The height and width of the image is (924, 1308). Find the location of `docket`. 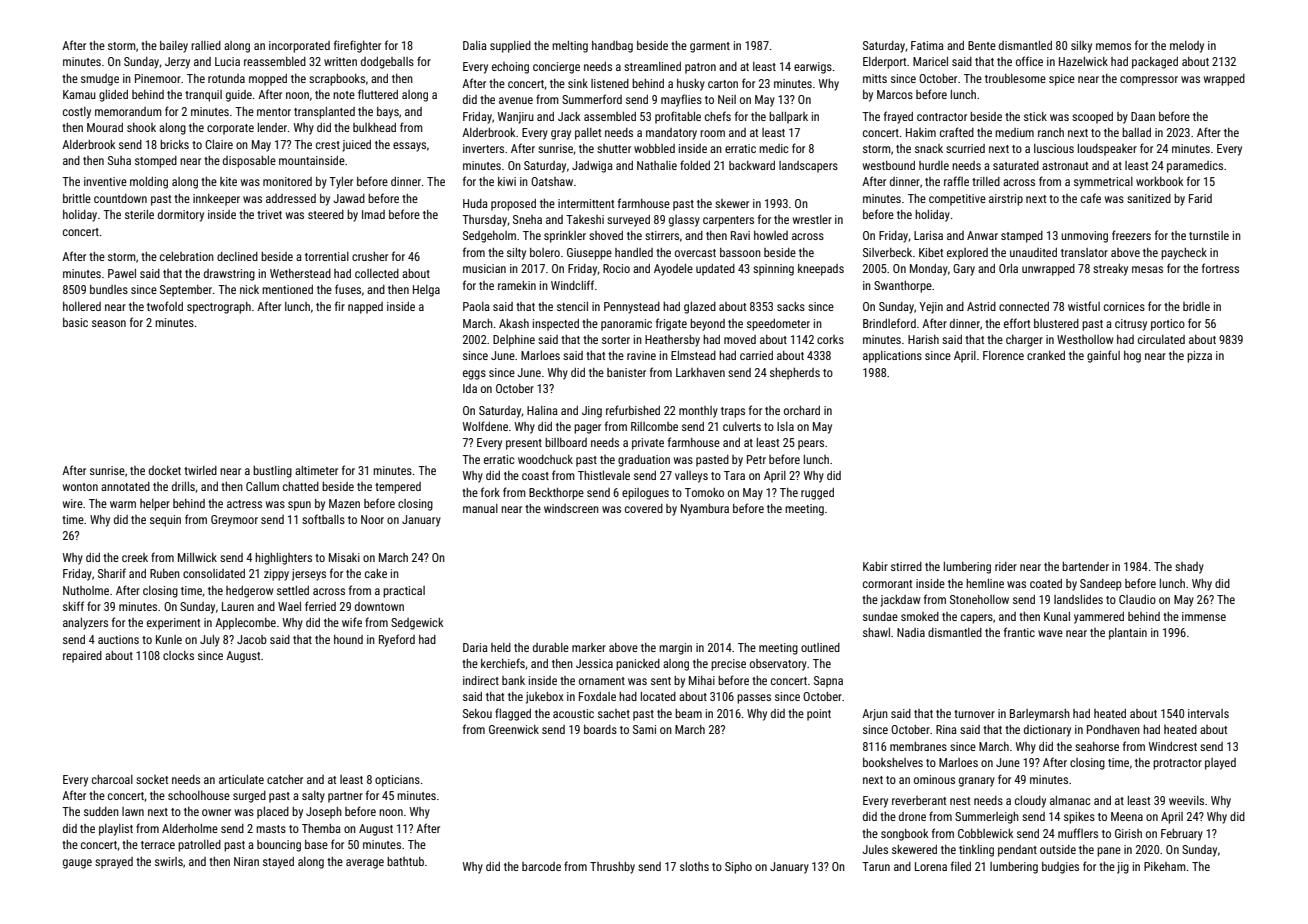

docket is located at coordinates (165, 470).
